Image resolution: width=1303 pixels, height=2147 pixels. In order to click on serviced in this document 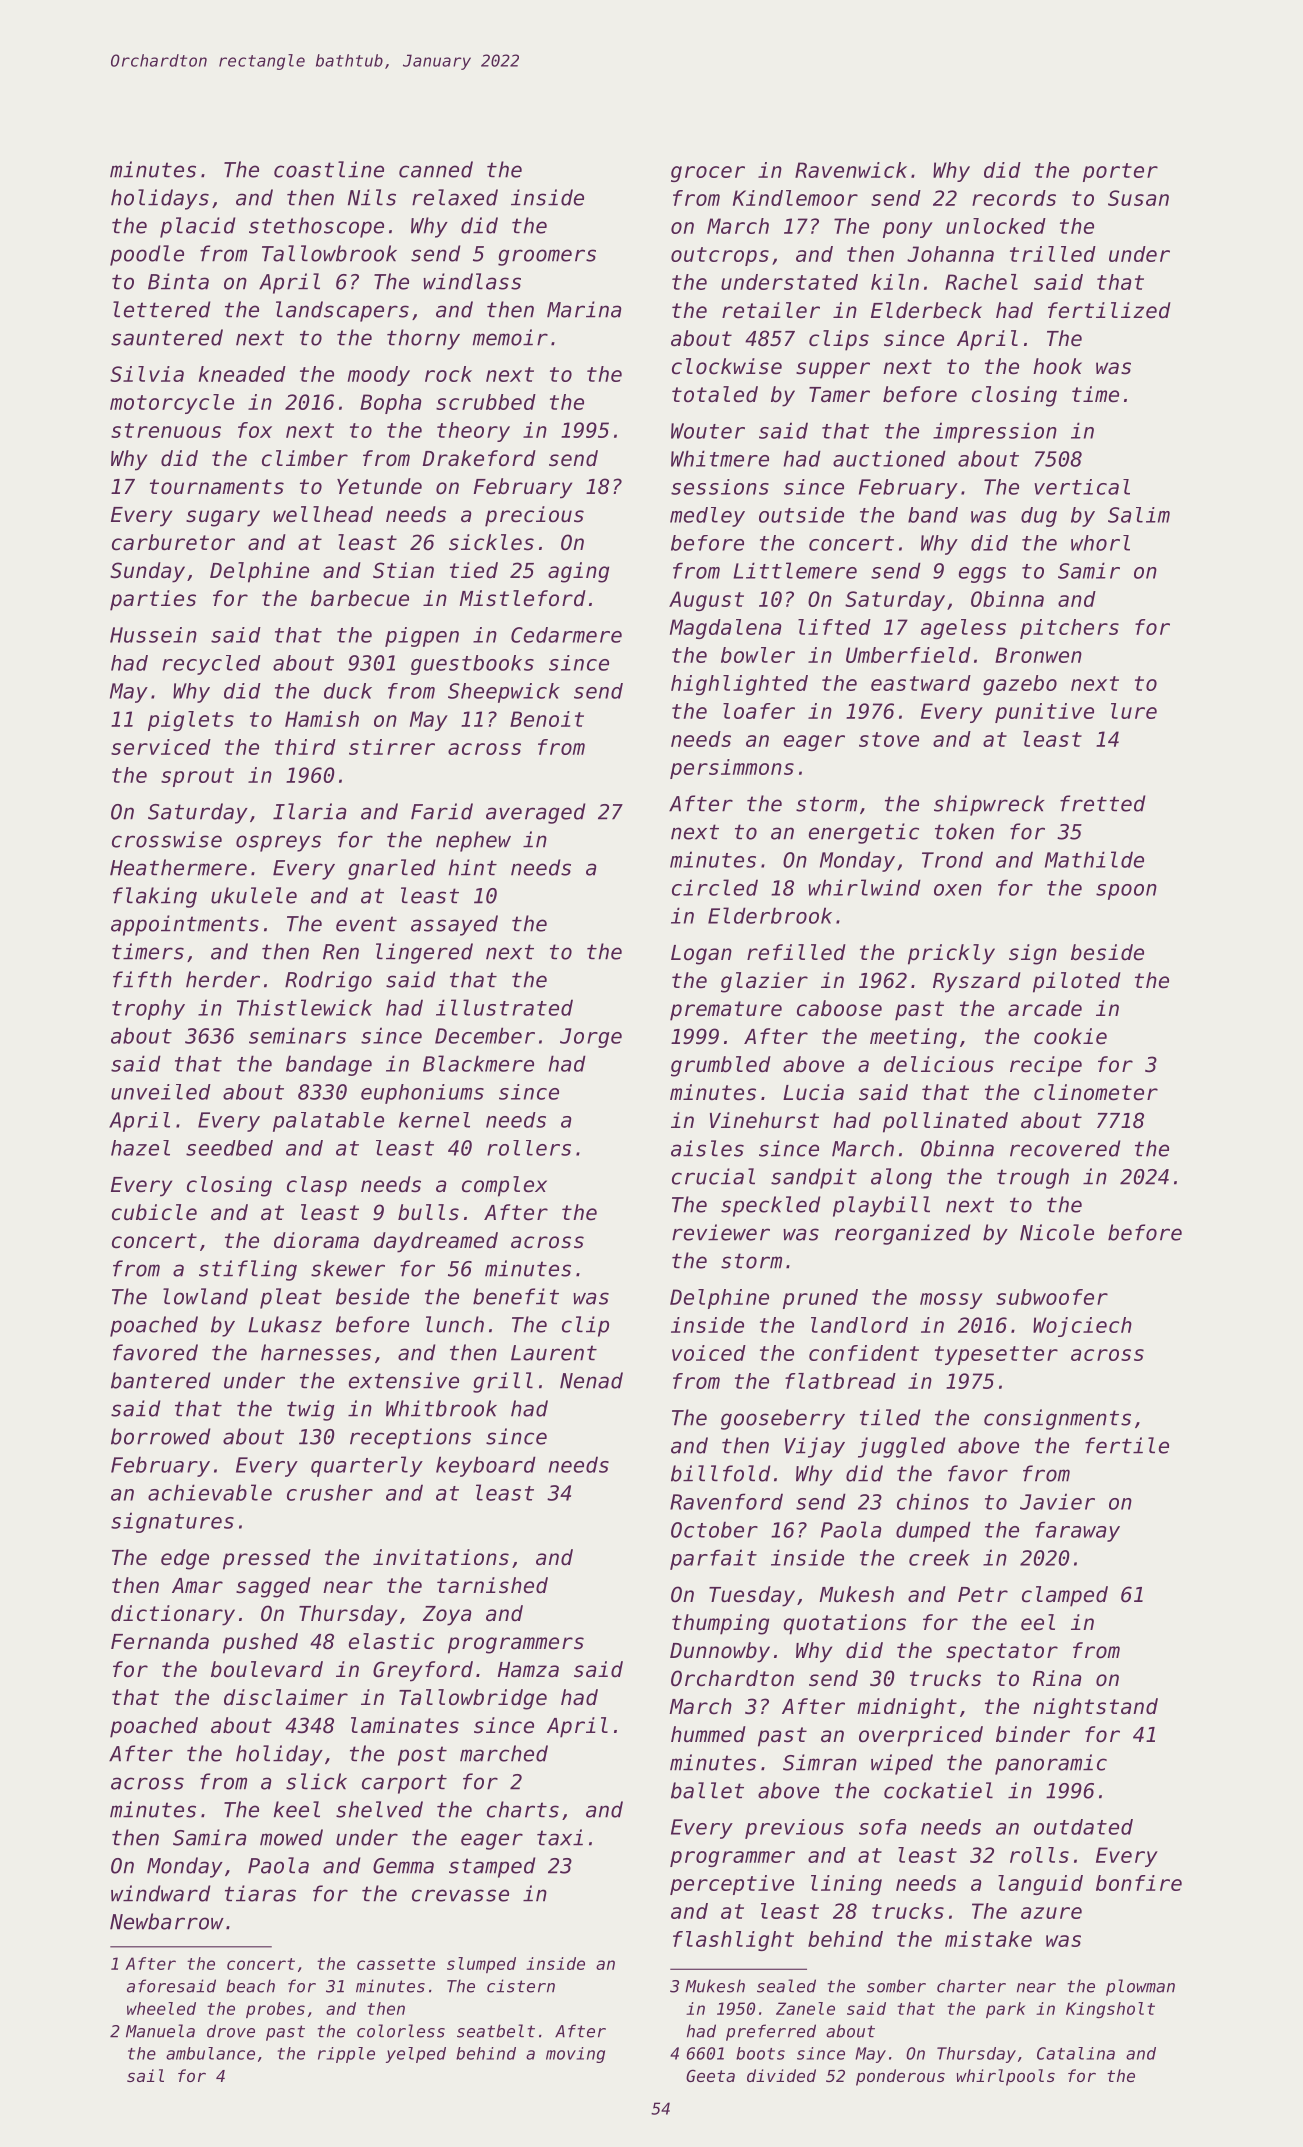, I will do `click(161, 747)`.
